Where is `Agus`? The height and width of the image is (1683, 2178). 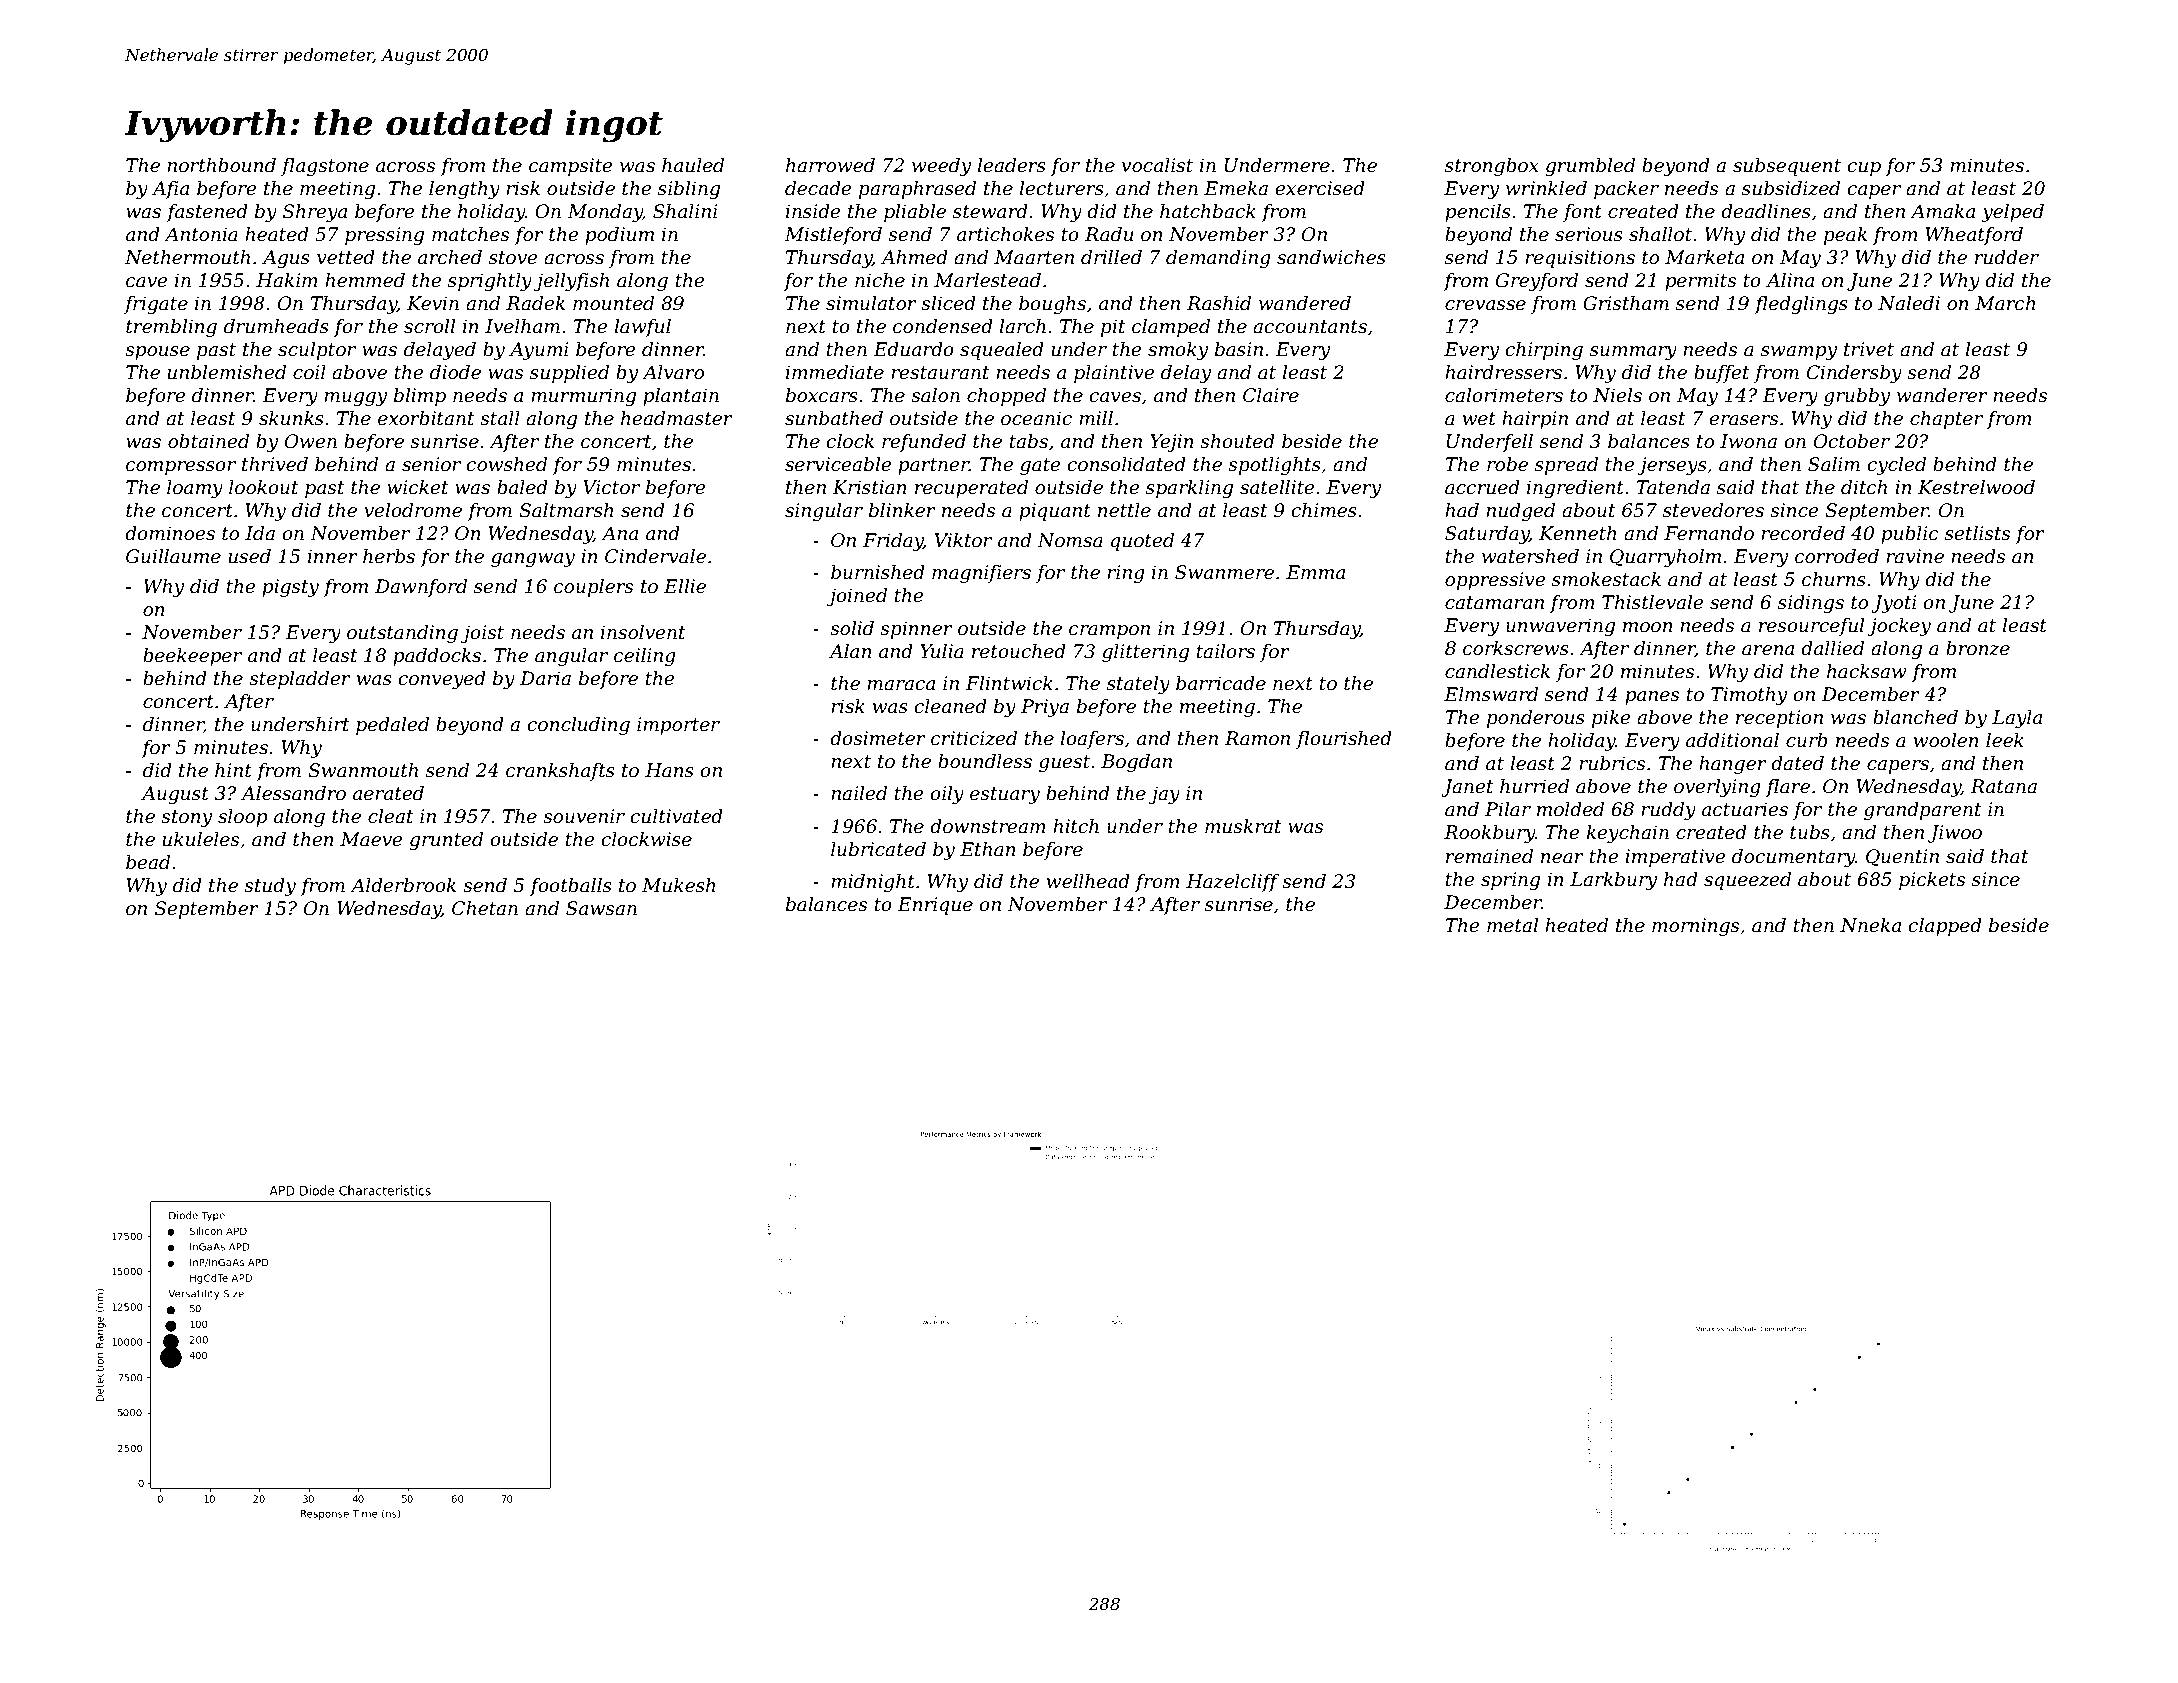 Agus is located at coordinates (286, 259).
